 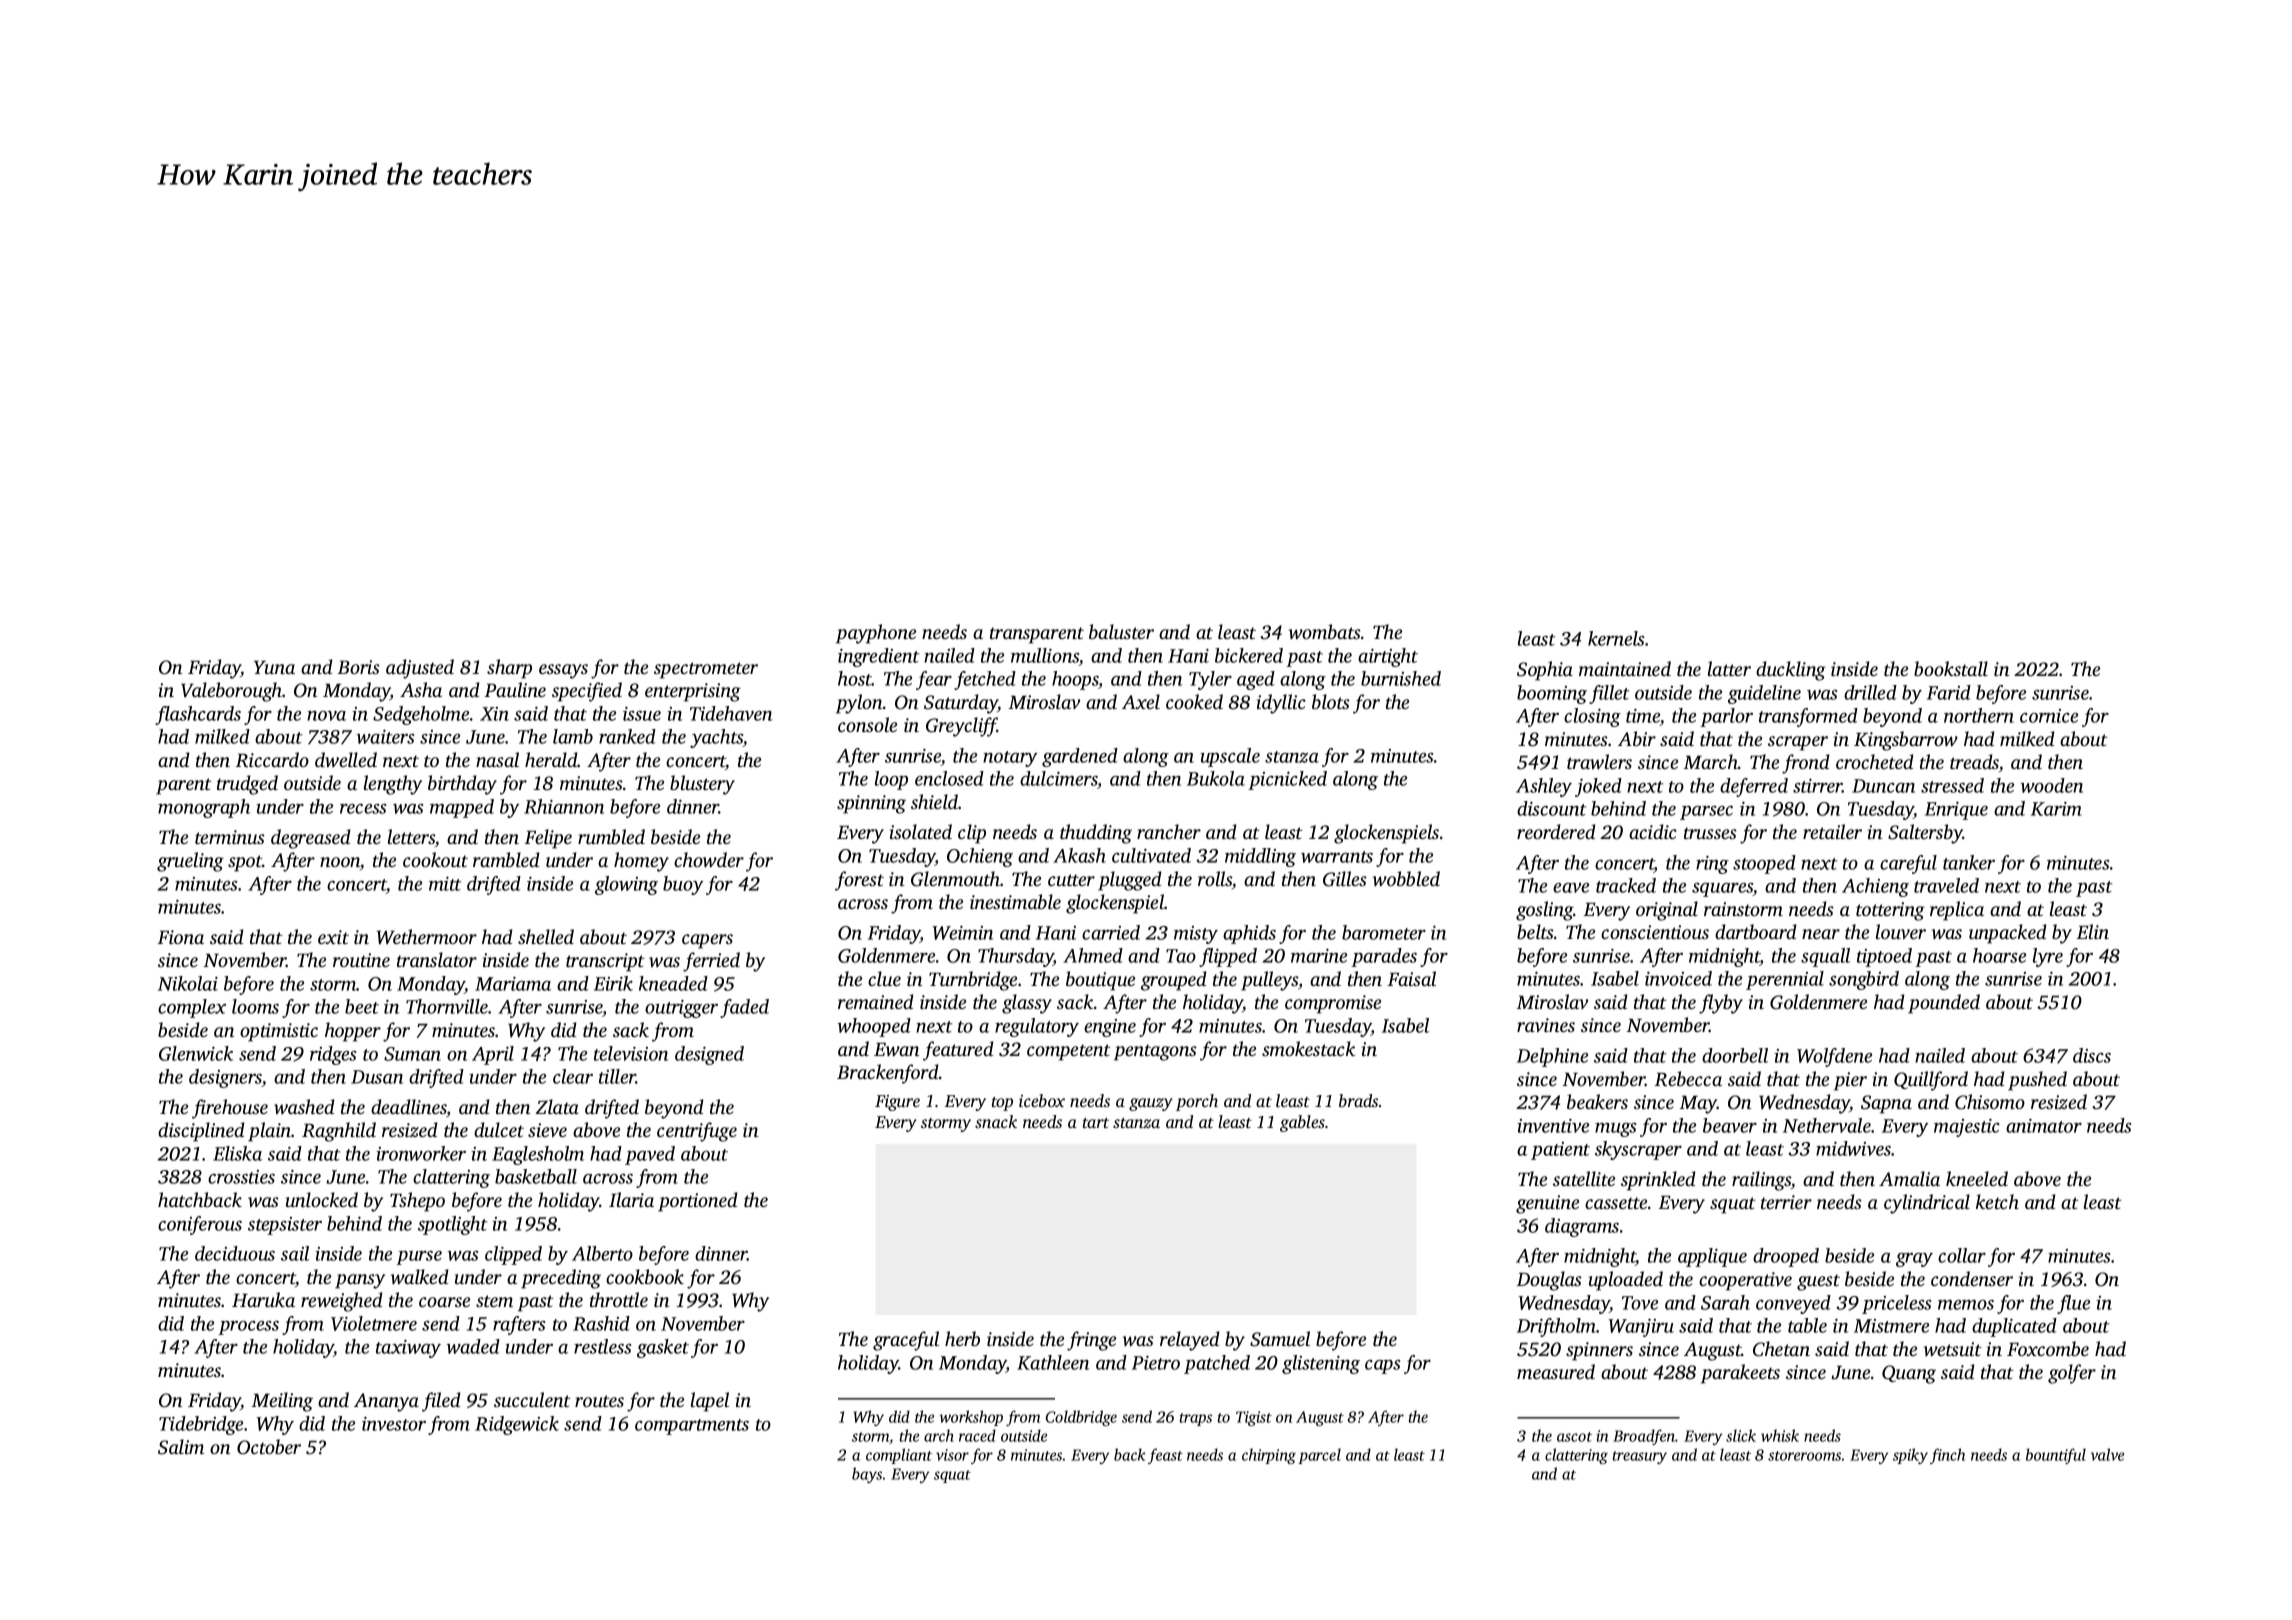 I want to click on Rashid, so click(x=601, y=1323).
